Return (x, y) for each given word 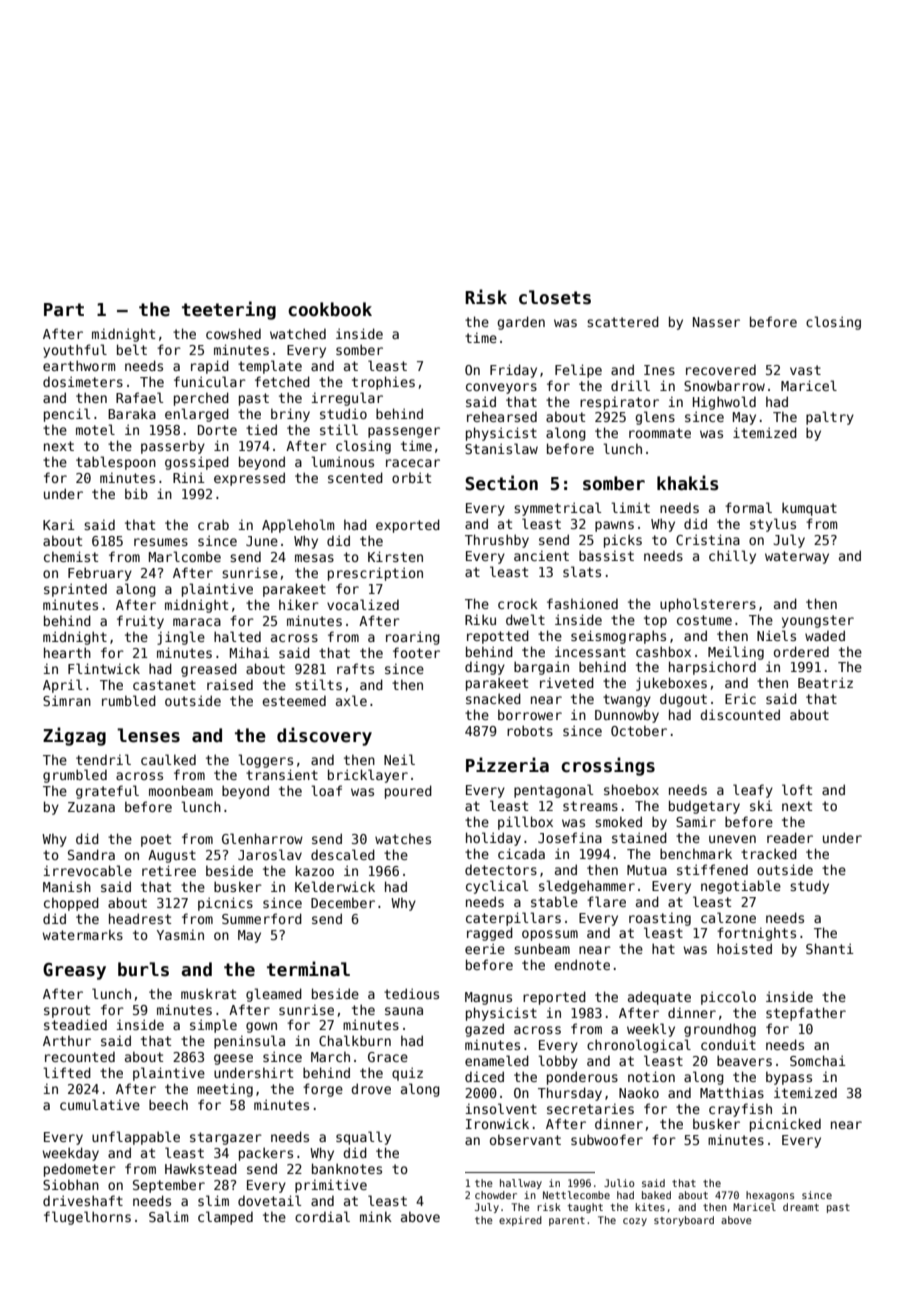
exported (408, 526)
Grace (388, 1057)
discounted (740, 714)
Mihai (250, 652)
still (339, 429)
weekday (71, 1154)
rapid (210, 367)
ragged (490, 934)
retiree (169, 870)
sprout (67, 1011)
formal (748, 507)
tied (261, 429)
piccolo (728, 998)
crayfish (740, 1110)
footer (416, 652)
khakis (688, 483)
